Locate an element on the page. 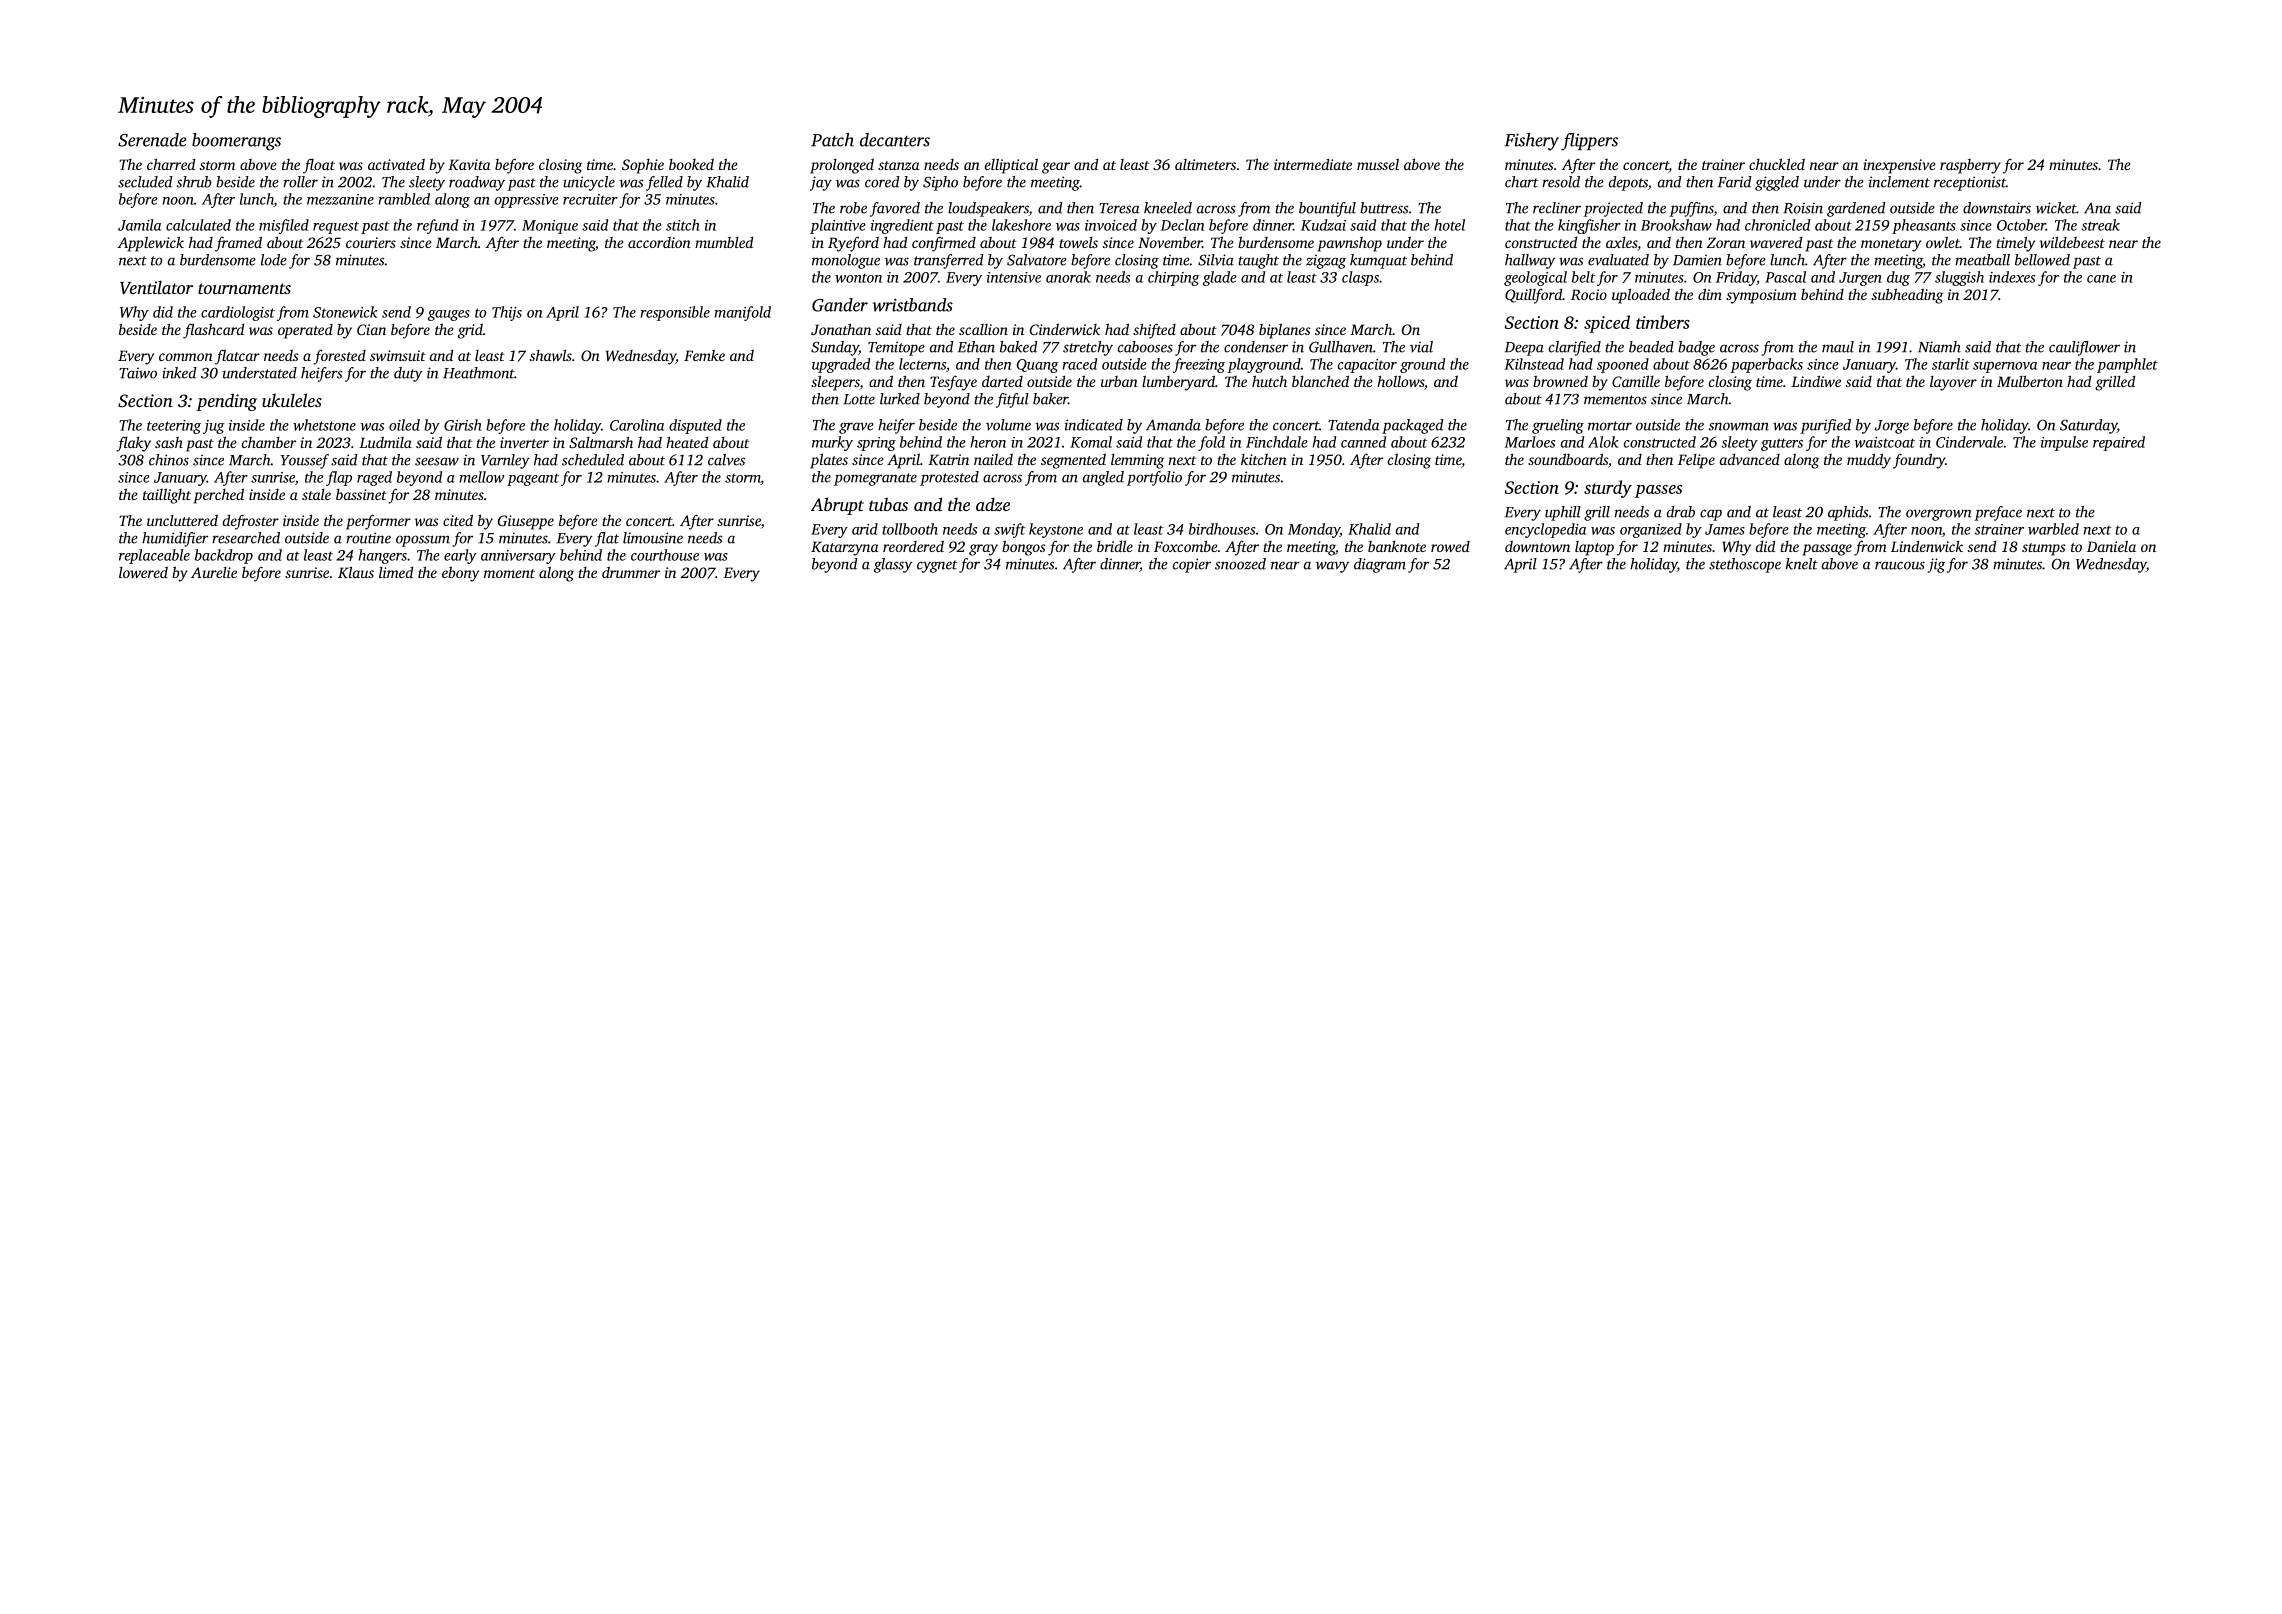 The width and height of the page is (2282, 1614). transferred is located at coordinates (949, 261).
